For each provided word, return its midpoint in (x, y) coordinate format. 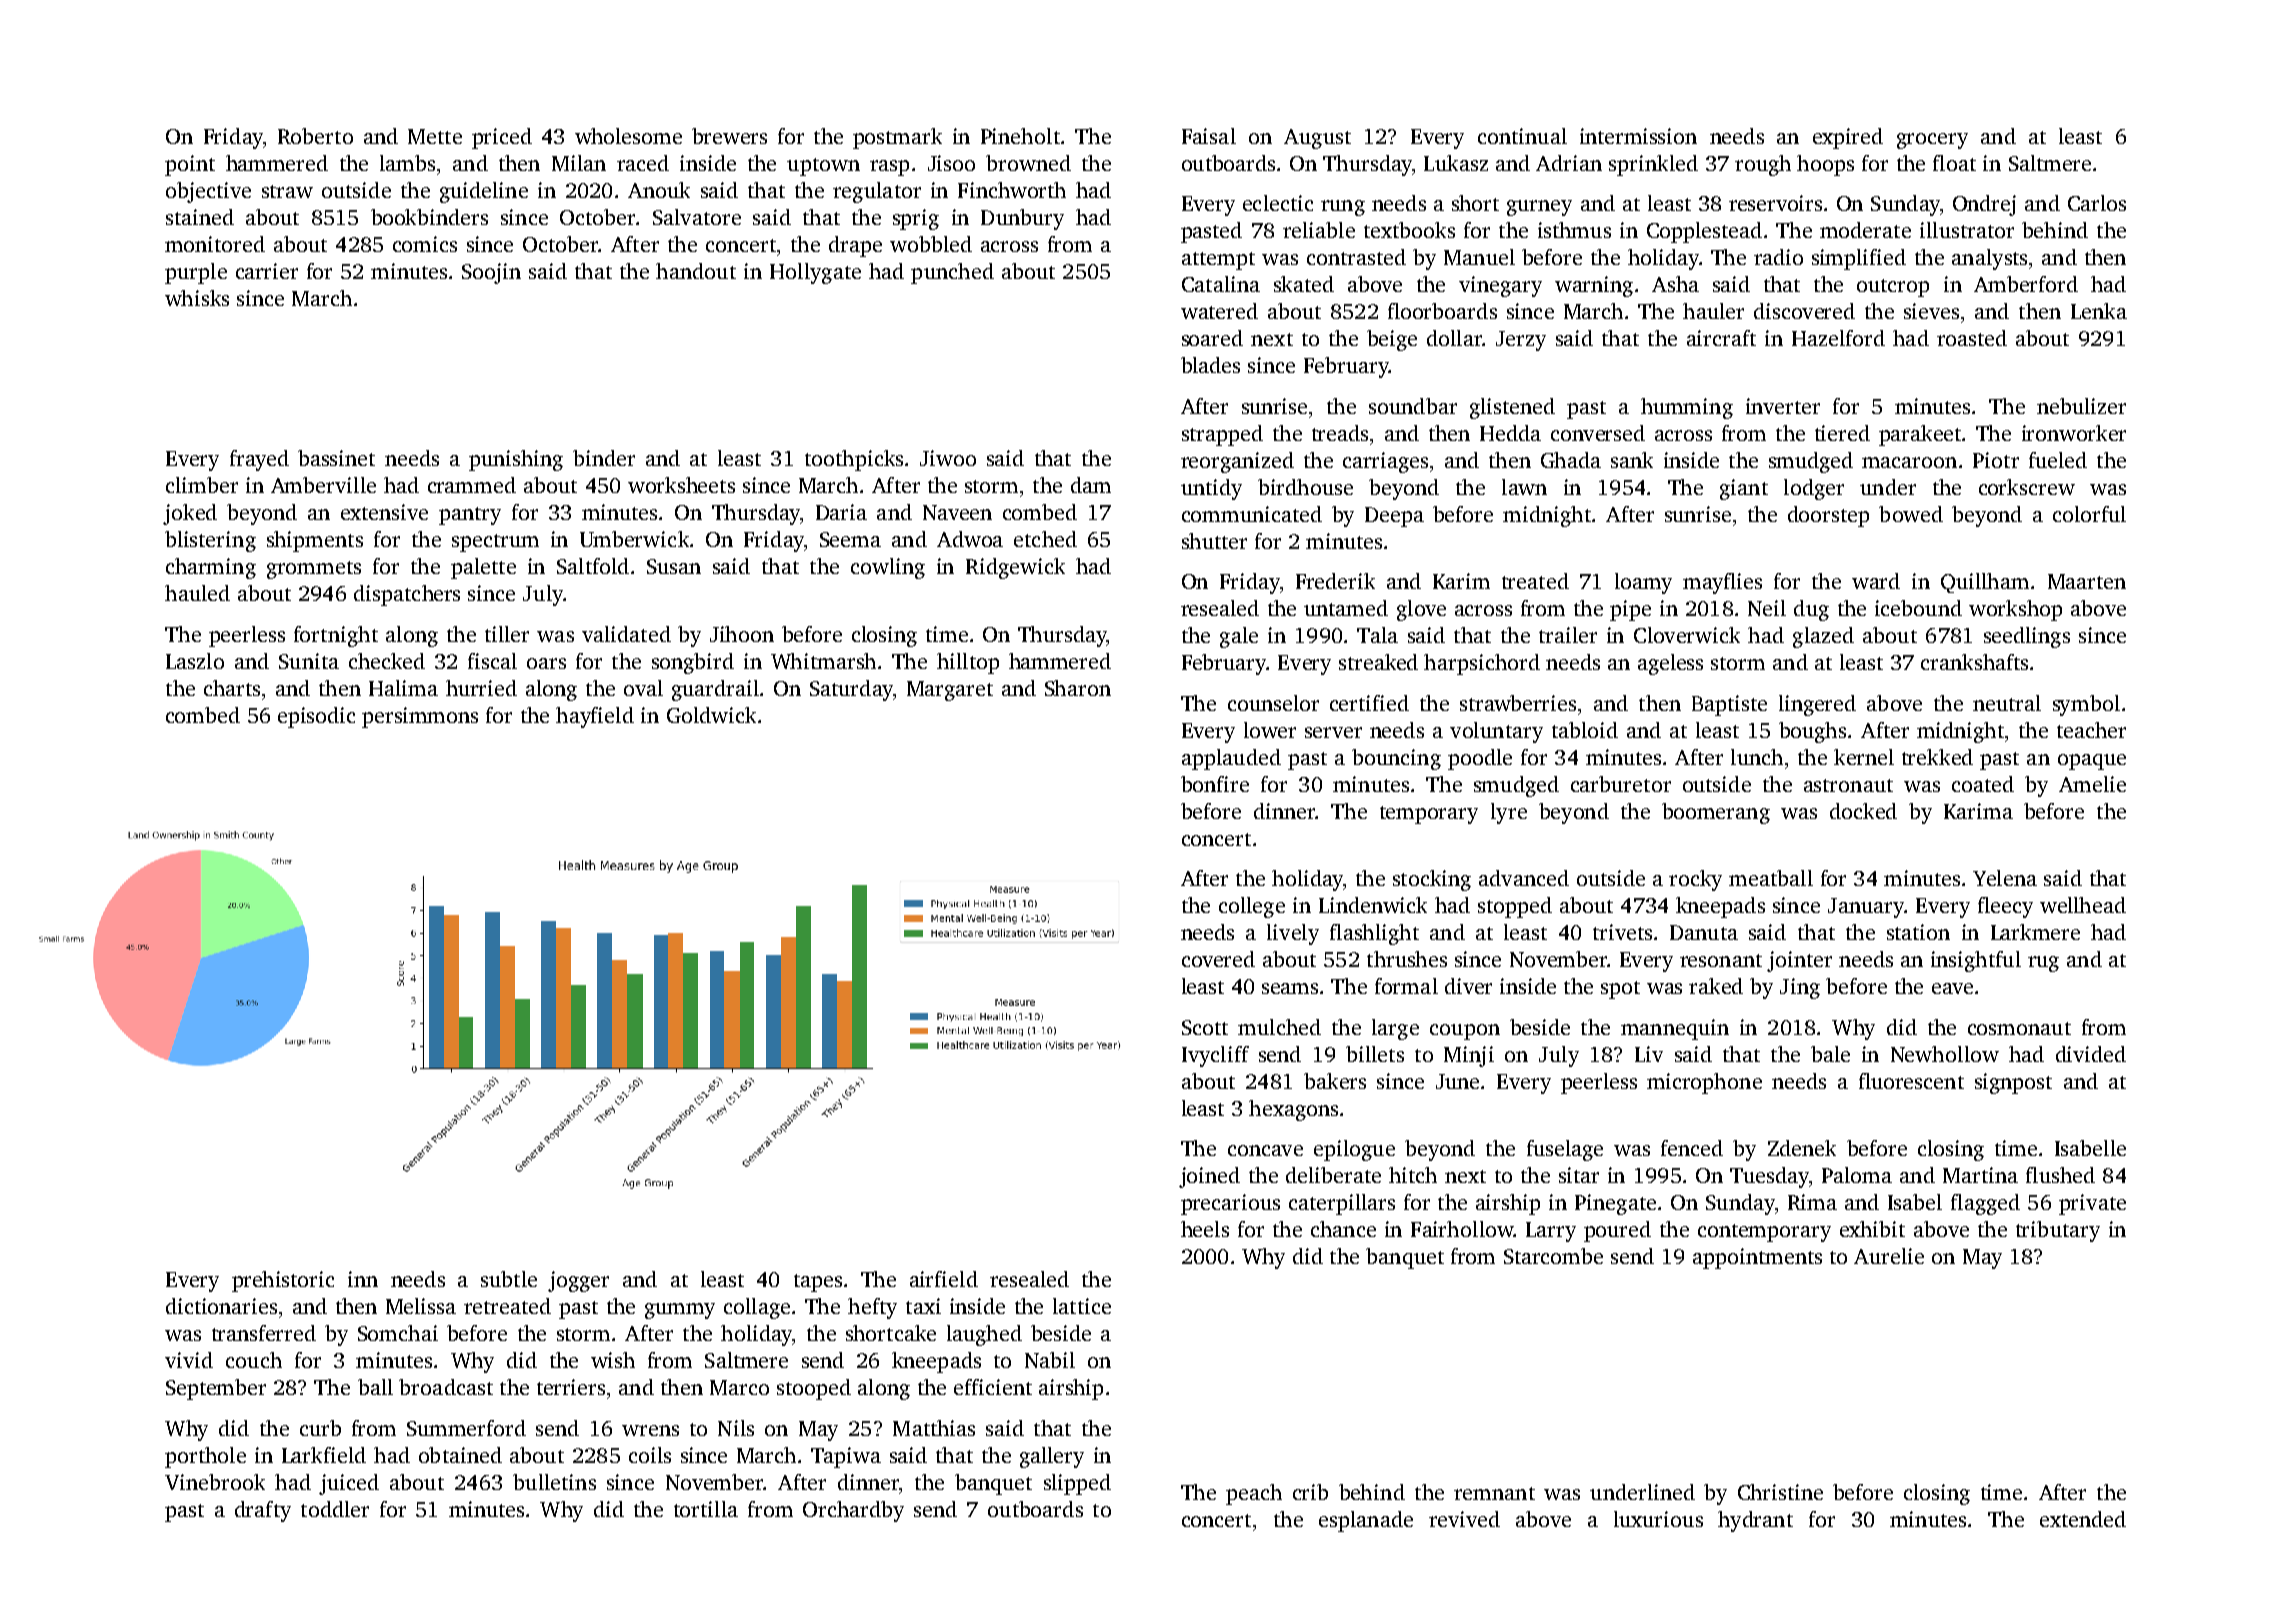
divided (2091, 1054)
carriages (1385, 462)
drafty (263, 1511)
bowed (1911, 514)
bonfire (1215, 784)
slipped (1077, 1484)
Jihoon (742, 634)
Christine (1780, 1492)
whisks (197, 298)
